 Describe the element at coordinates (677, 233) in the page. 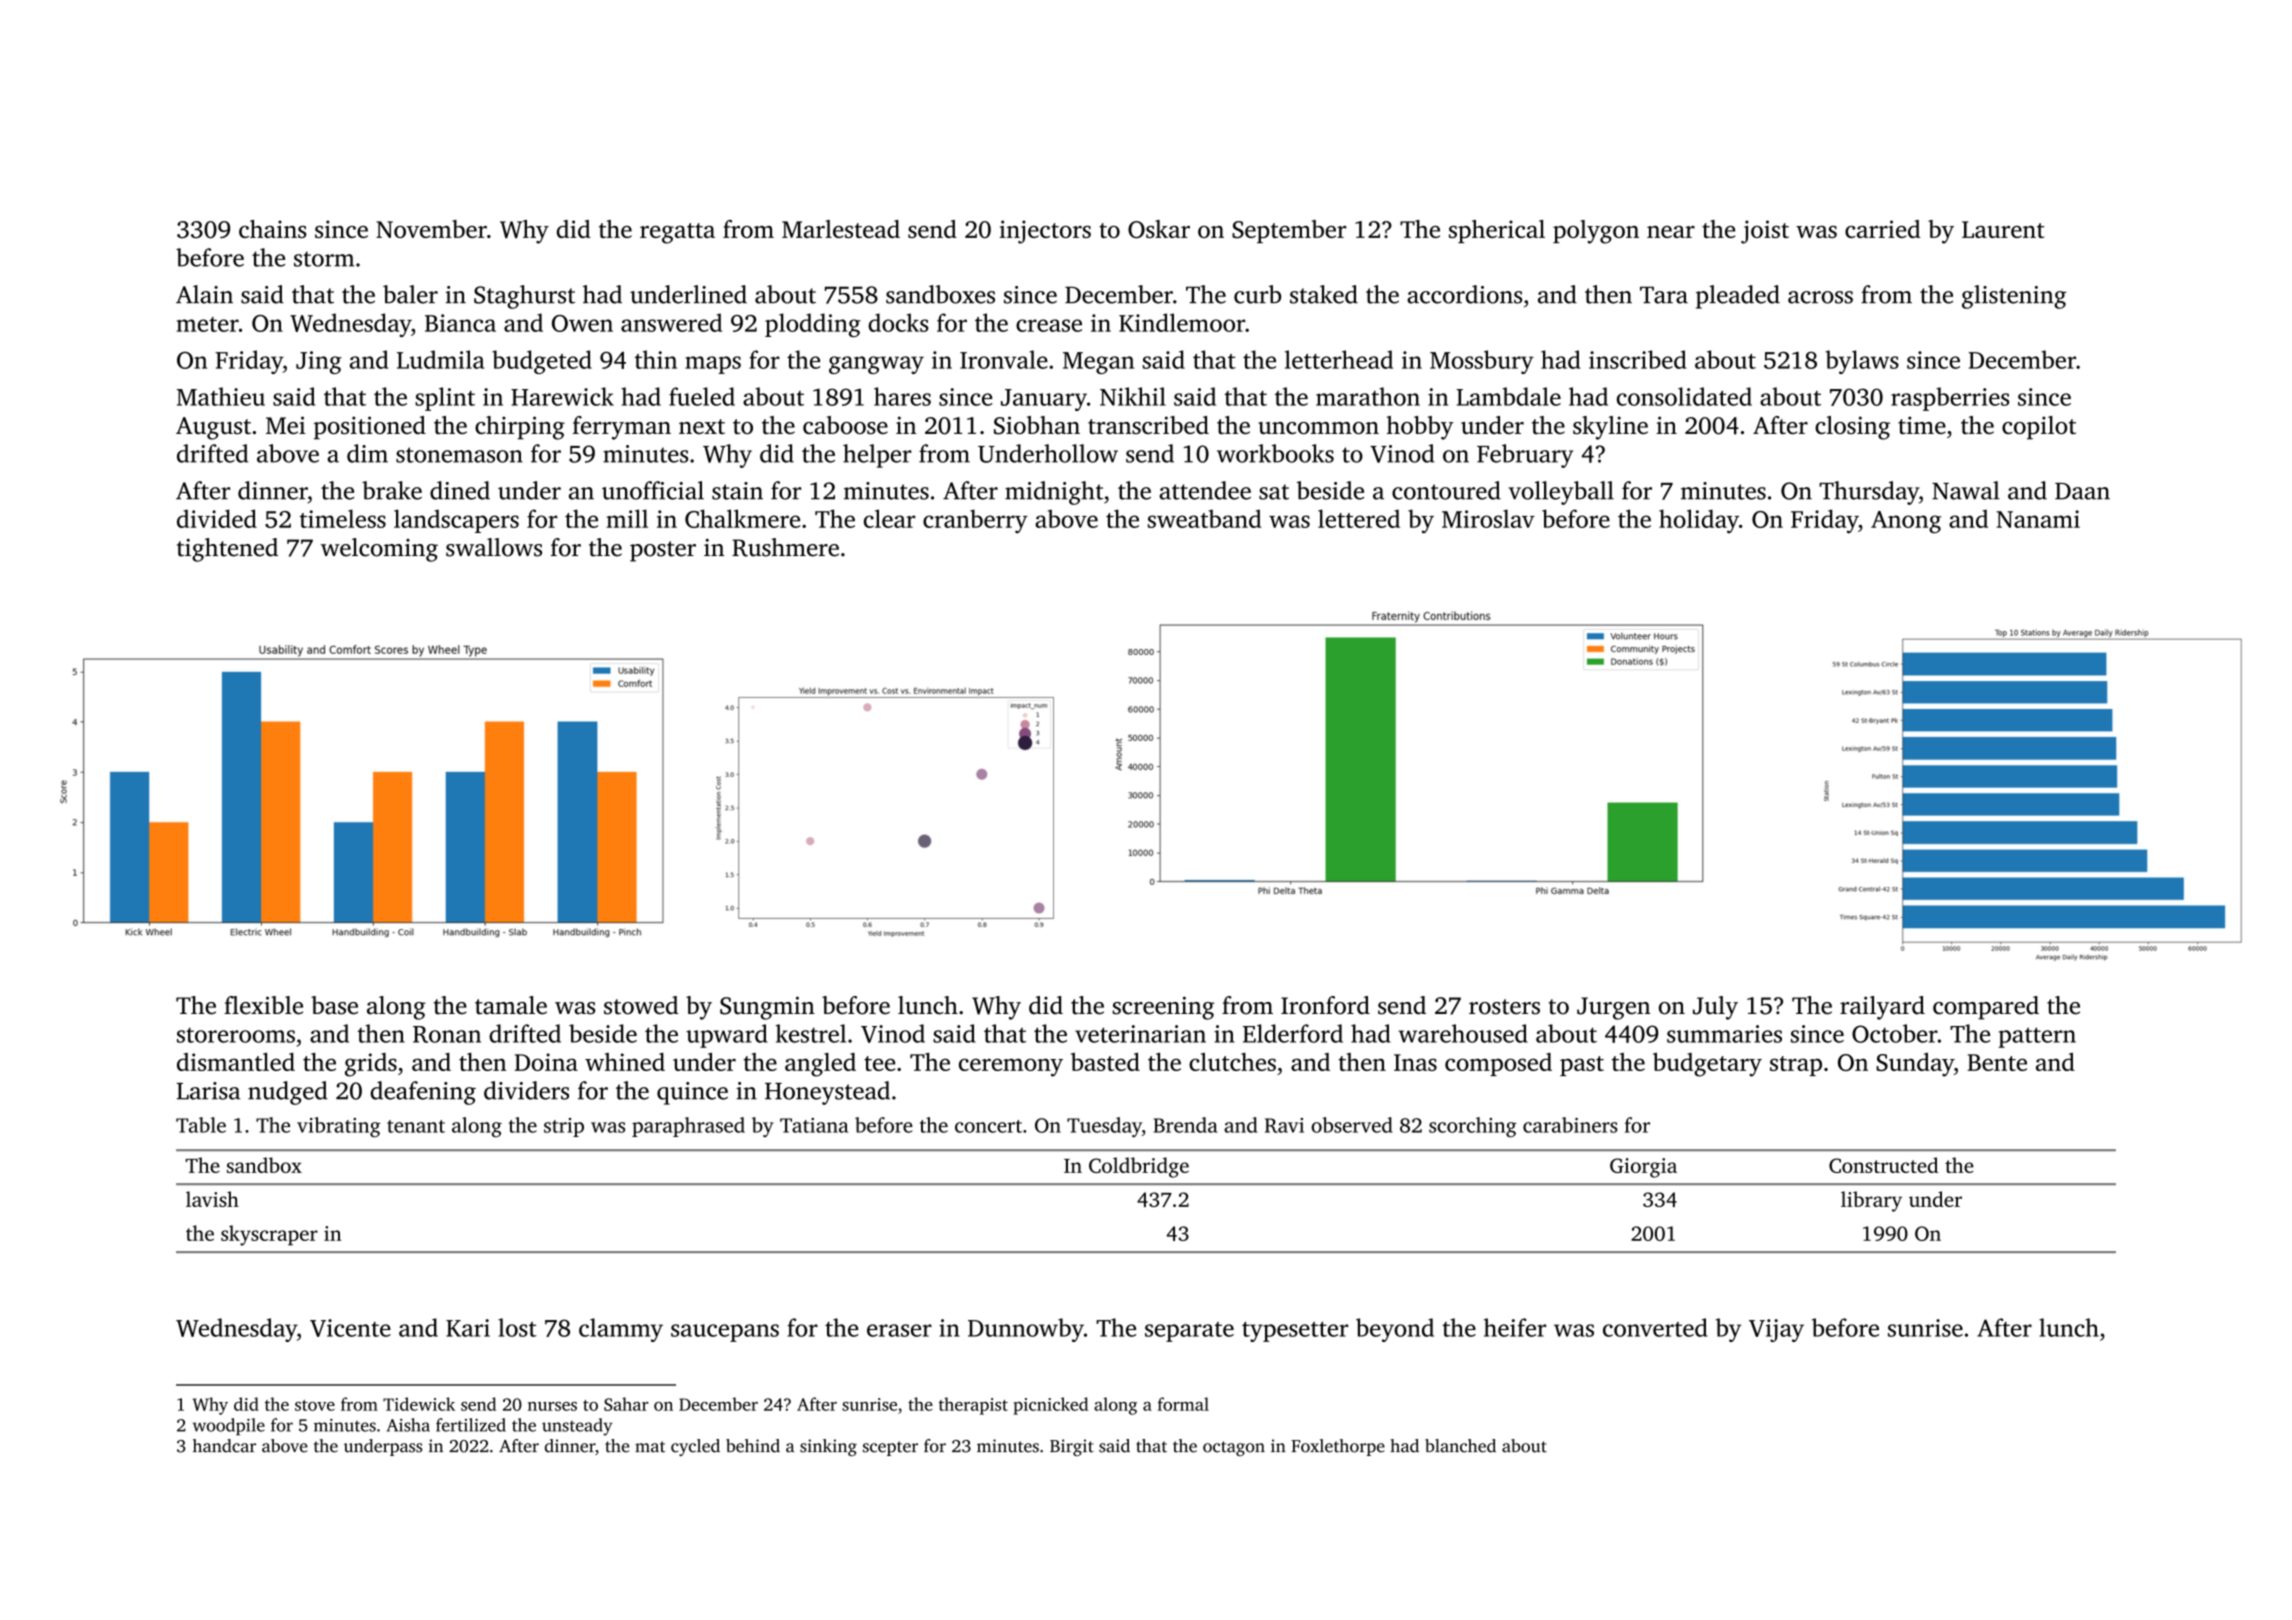

I see `regatta` at that location.
